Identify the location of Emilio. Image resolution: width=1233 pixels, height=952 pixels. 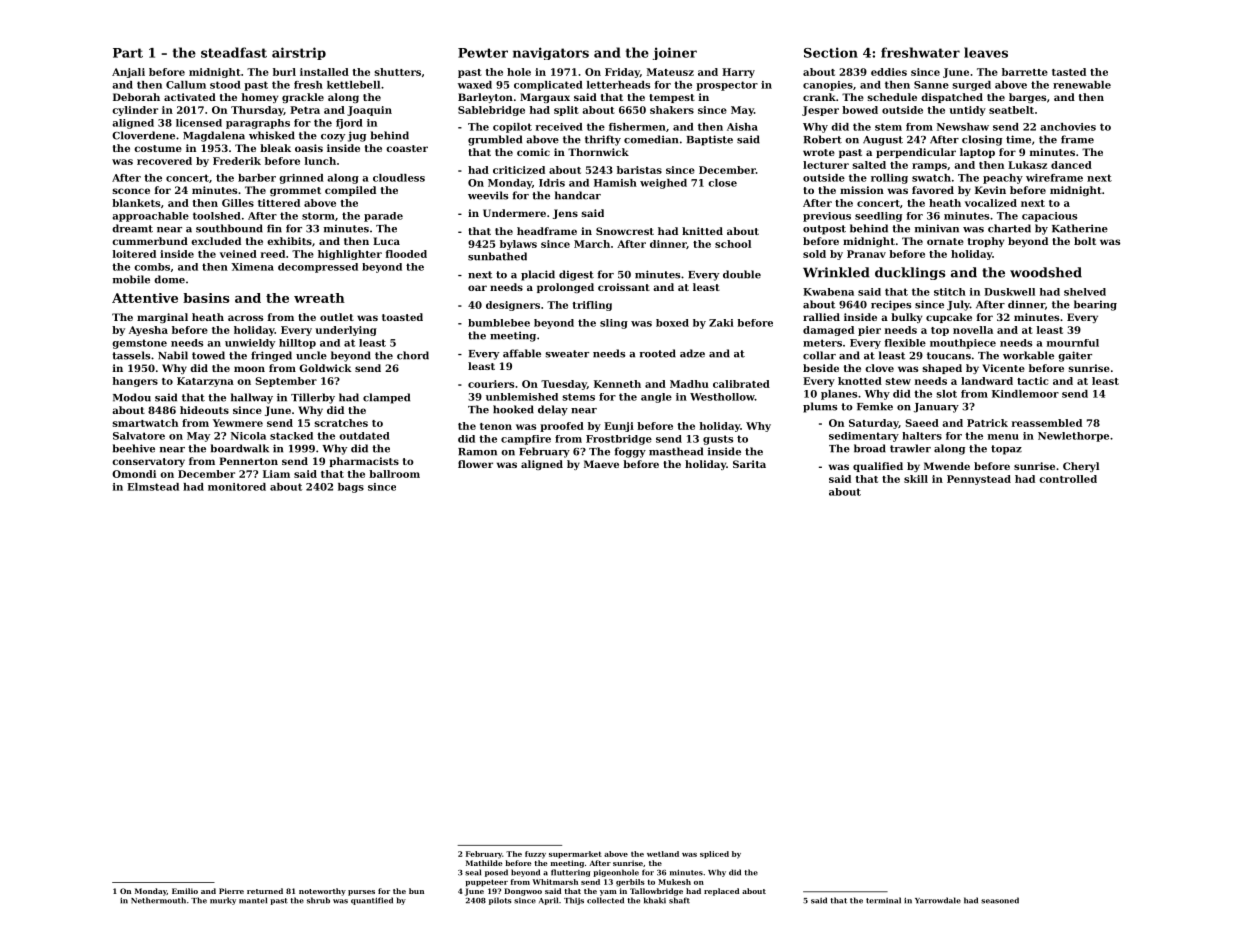
(185, 891).
